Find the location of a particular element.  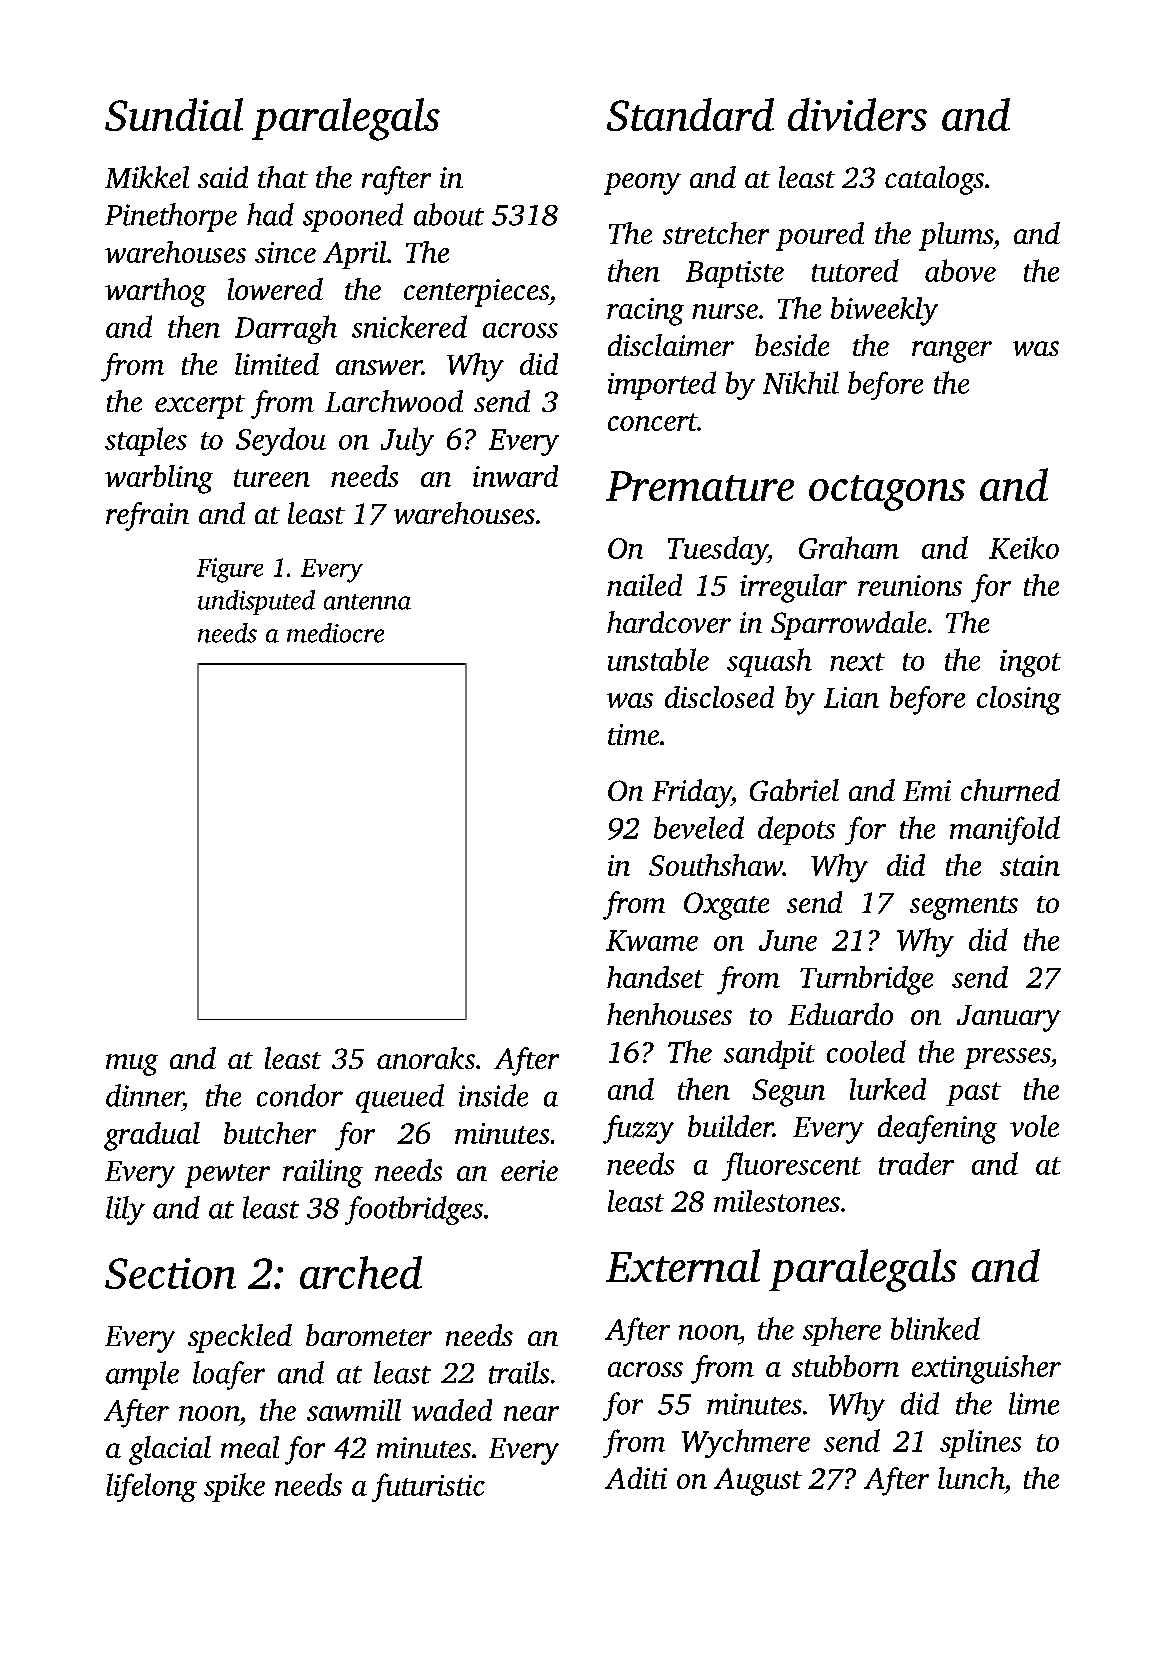

Wychmere is located at coordinates (746, 1443).
